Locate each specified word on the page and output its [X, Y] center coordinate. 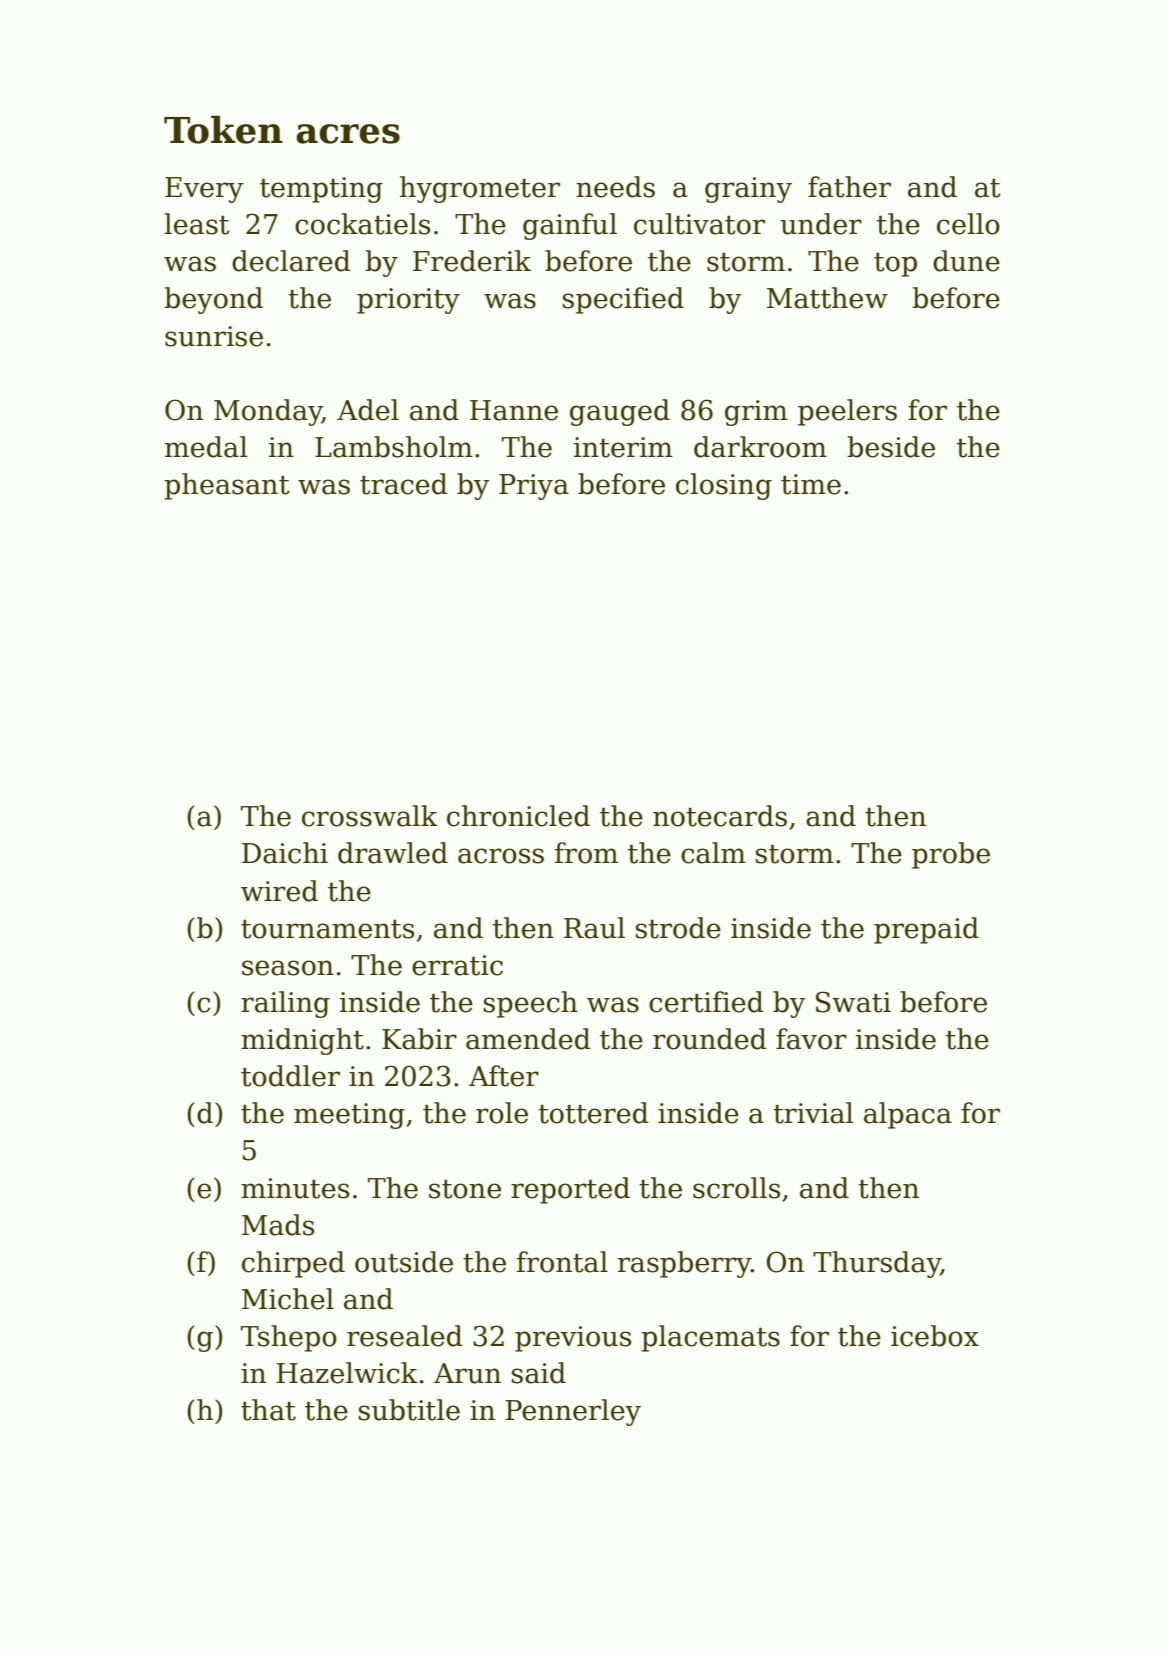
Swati [853, 1002]
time [811, 484]
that [268, 1410]
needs [615, 187]
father [849, 187]
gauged [620, 412]
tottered [593, 1113]
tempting [321, 190]
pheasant [227, 486]
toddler [290, 1076]
